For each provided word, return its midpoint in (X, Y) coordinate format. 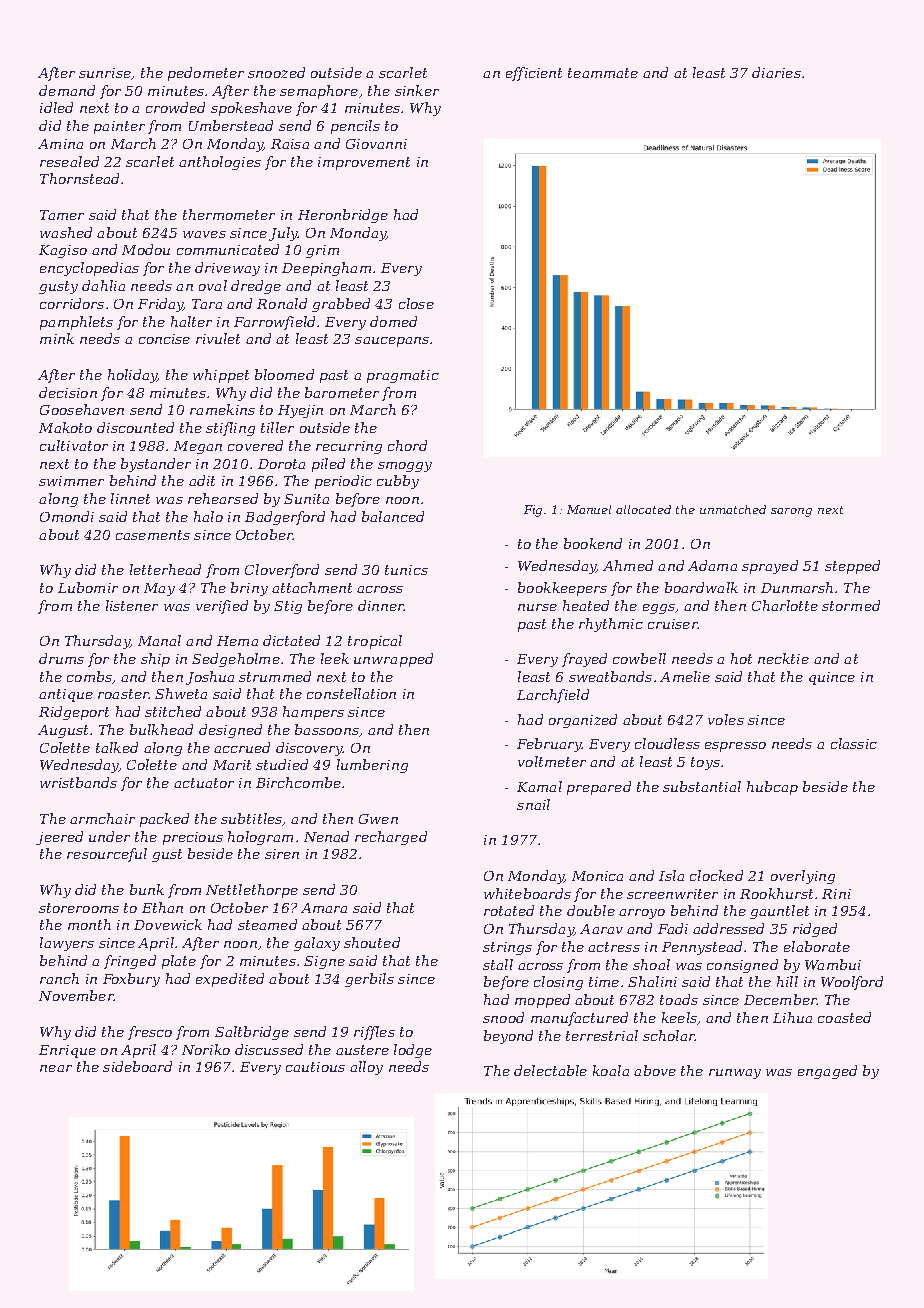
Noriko (206, 1049)
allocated (643, 509)
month (89, 924)
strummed (275, 676)
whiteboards (527, 893)
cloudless (667, 743)
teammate (603, 73)
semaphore (319, 92)
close (416, 303)
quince (832, 678)
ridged (815, 930)
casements (153, 535)
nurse (537, 607)
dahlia (103, 285)
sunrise (105, 73)
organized (583, 721)
